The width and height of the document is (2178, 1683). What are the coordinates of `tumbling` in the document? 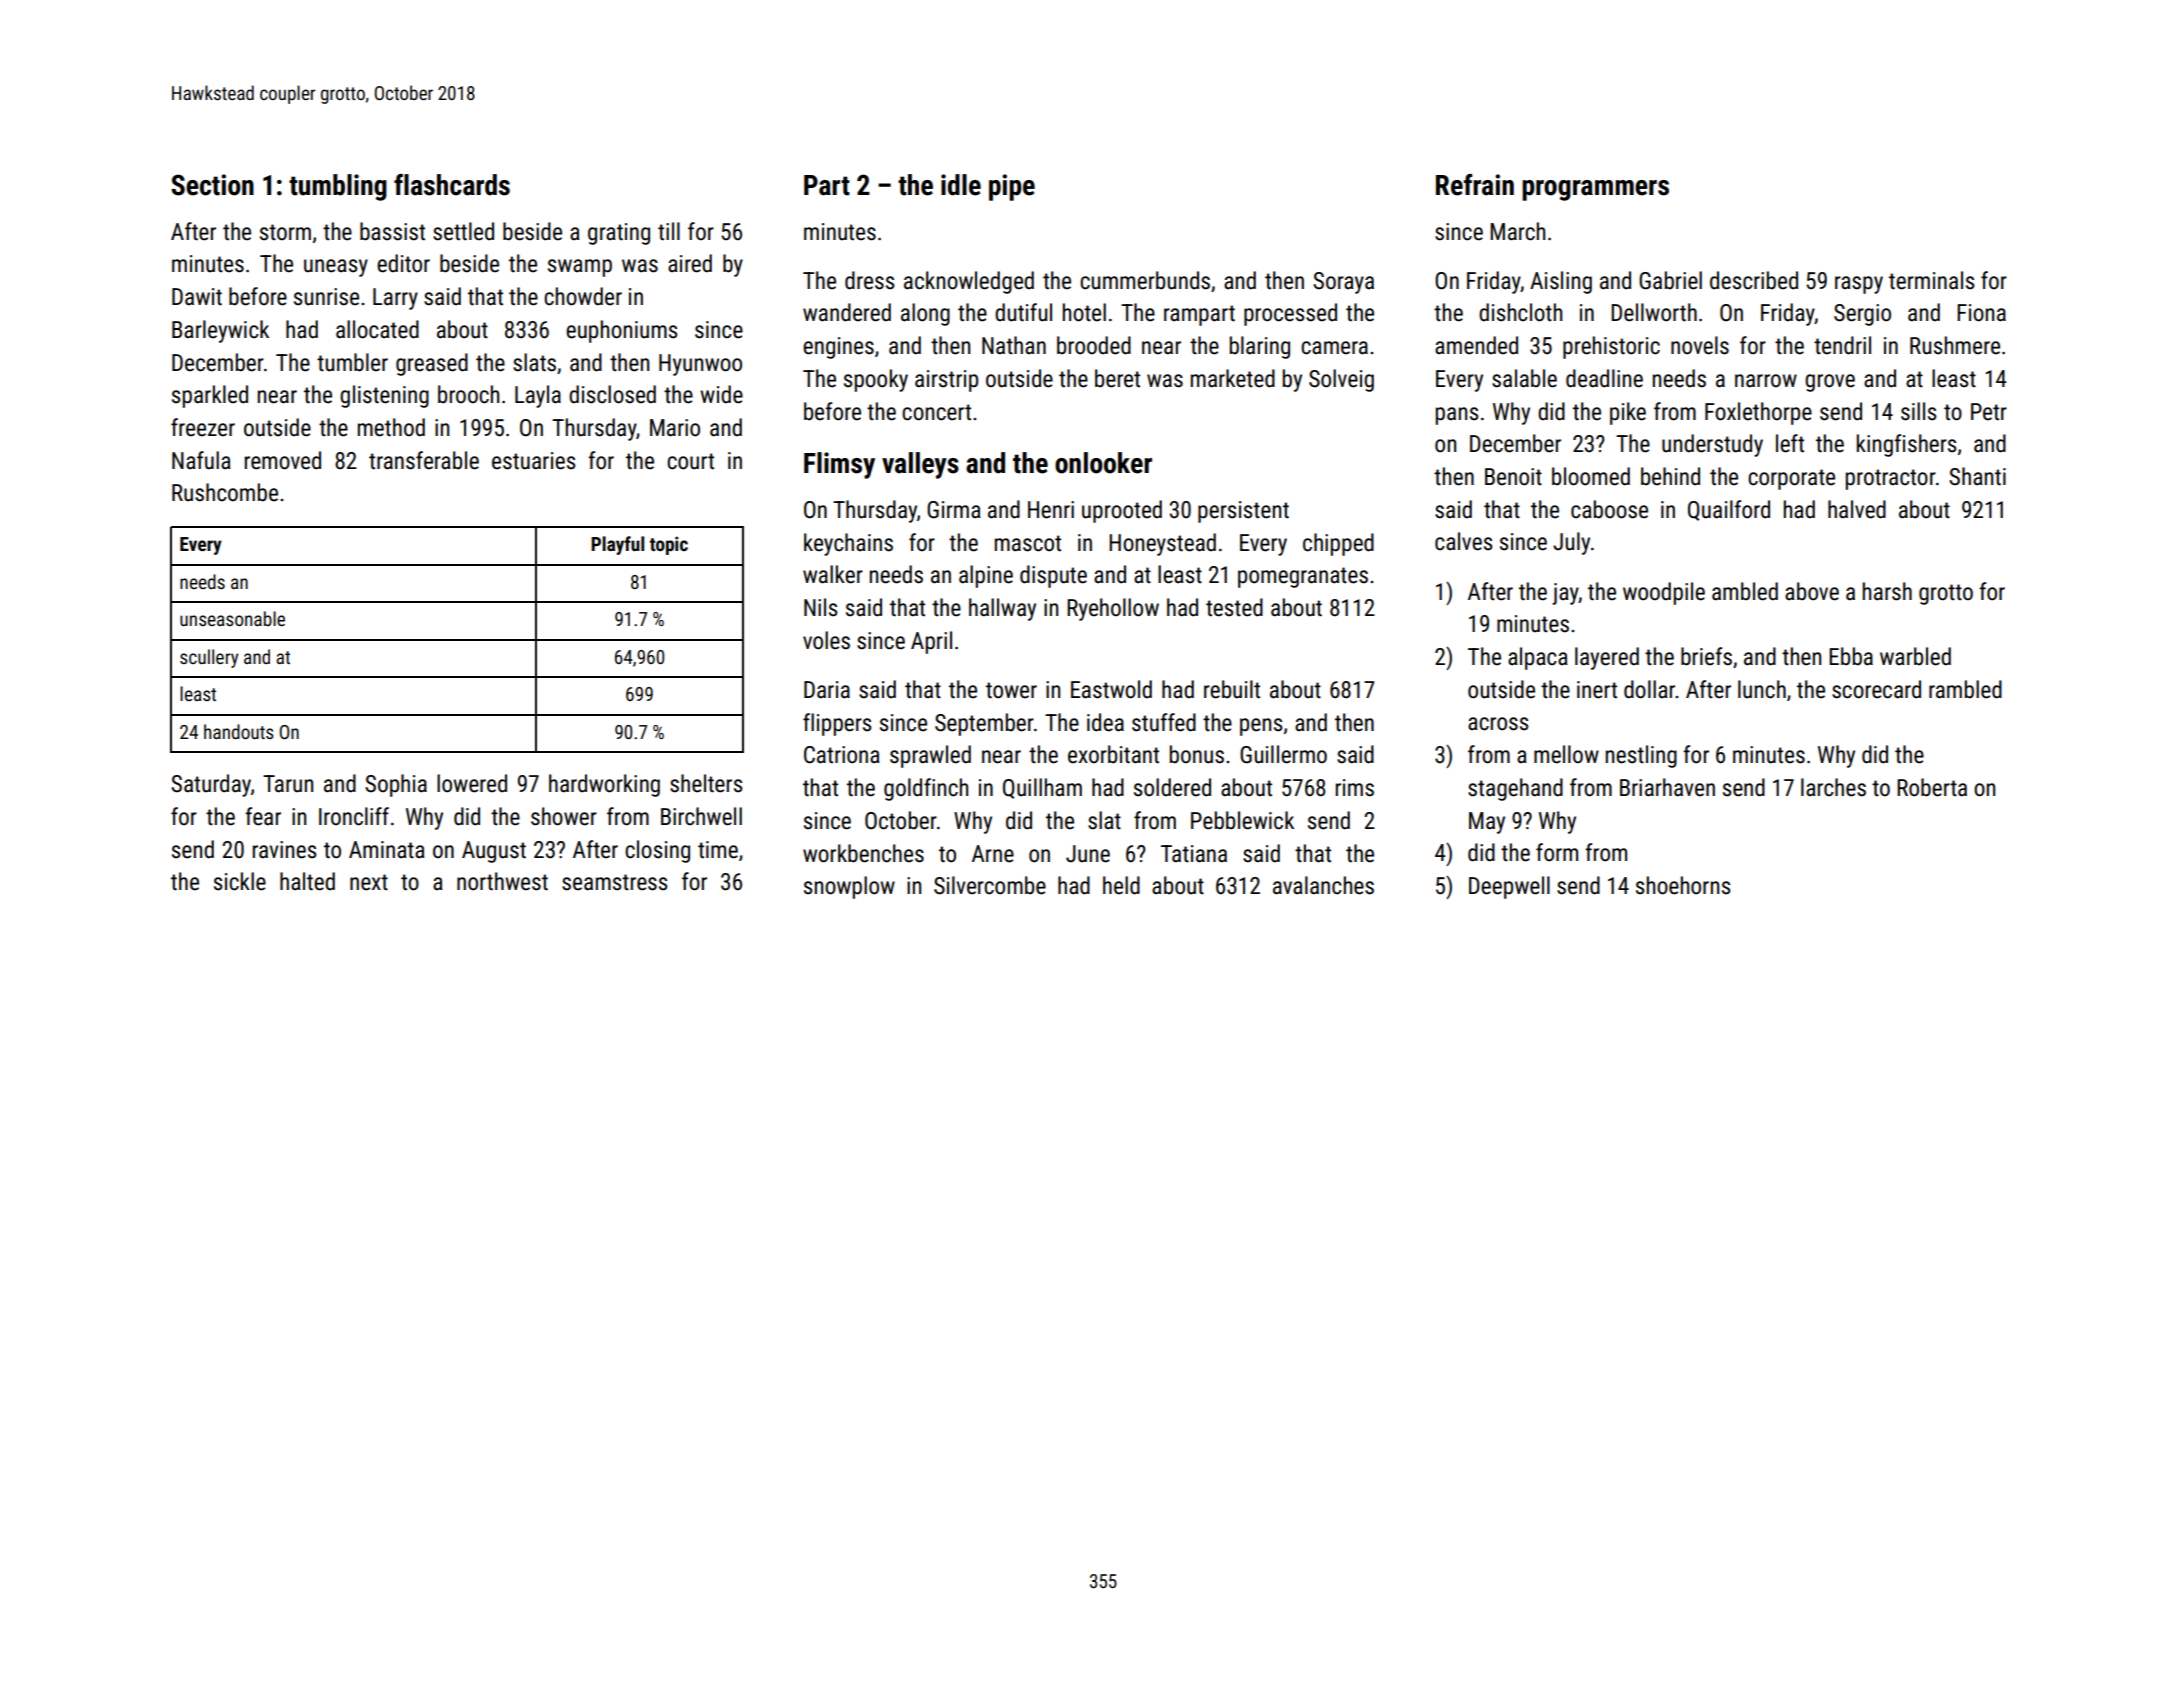 It's located at (338, 187).
